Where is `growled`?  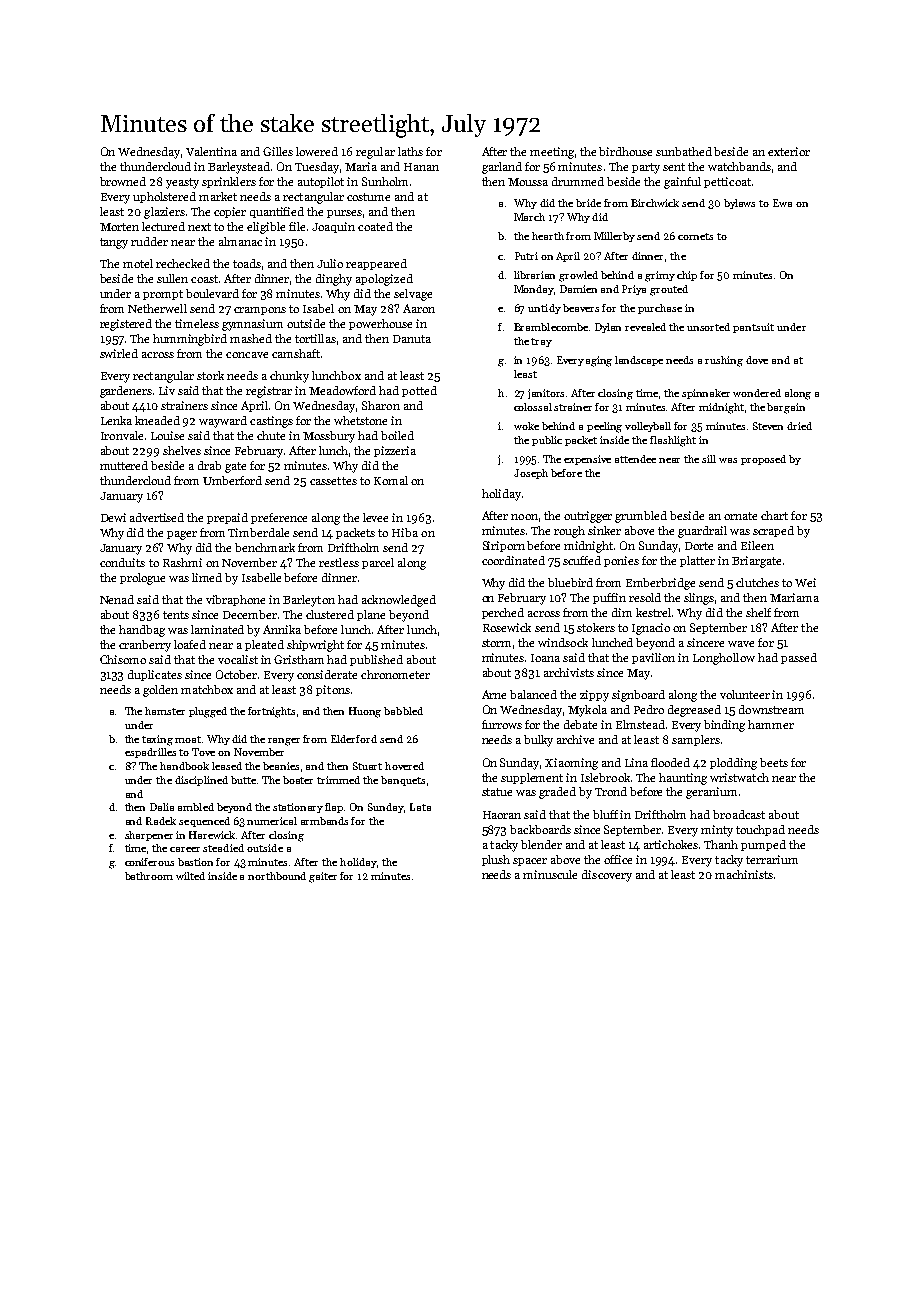 growled is located at coordinates (578, 276).
